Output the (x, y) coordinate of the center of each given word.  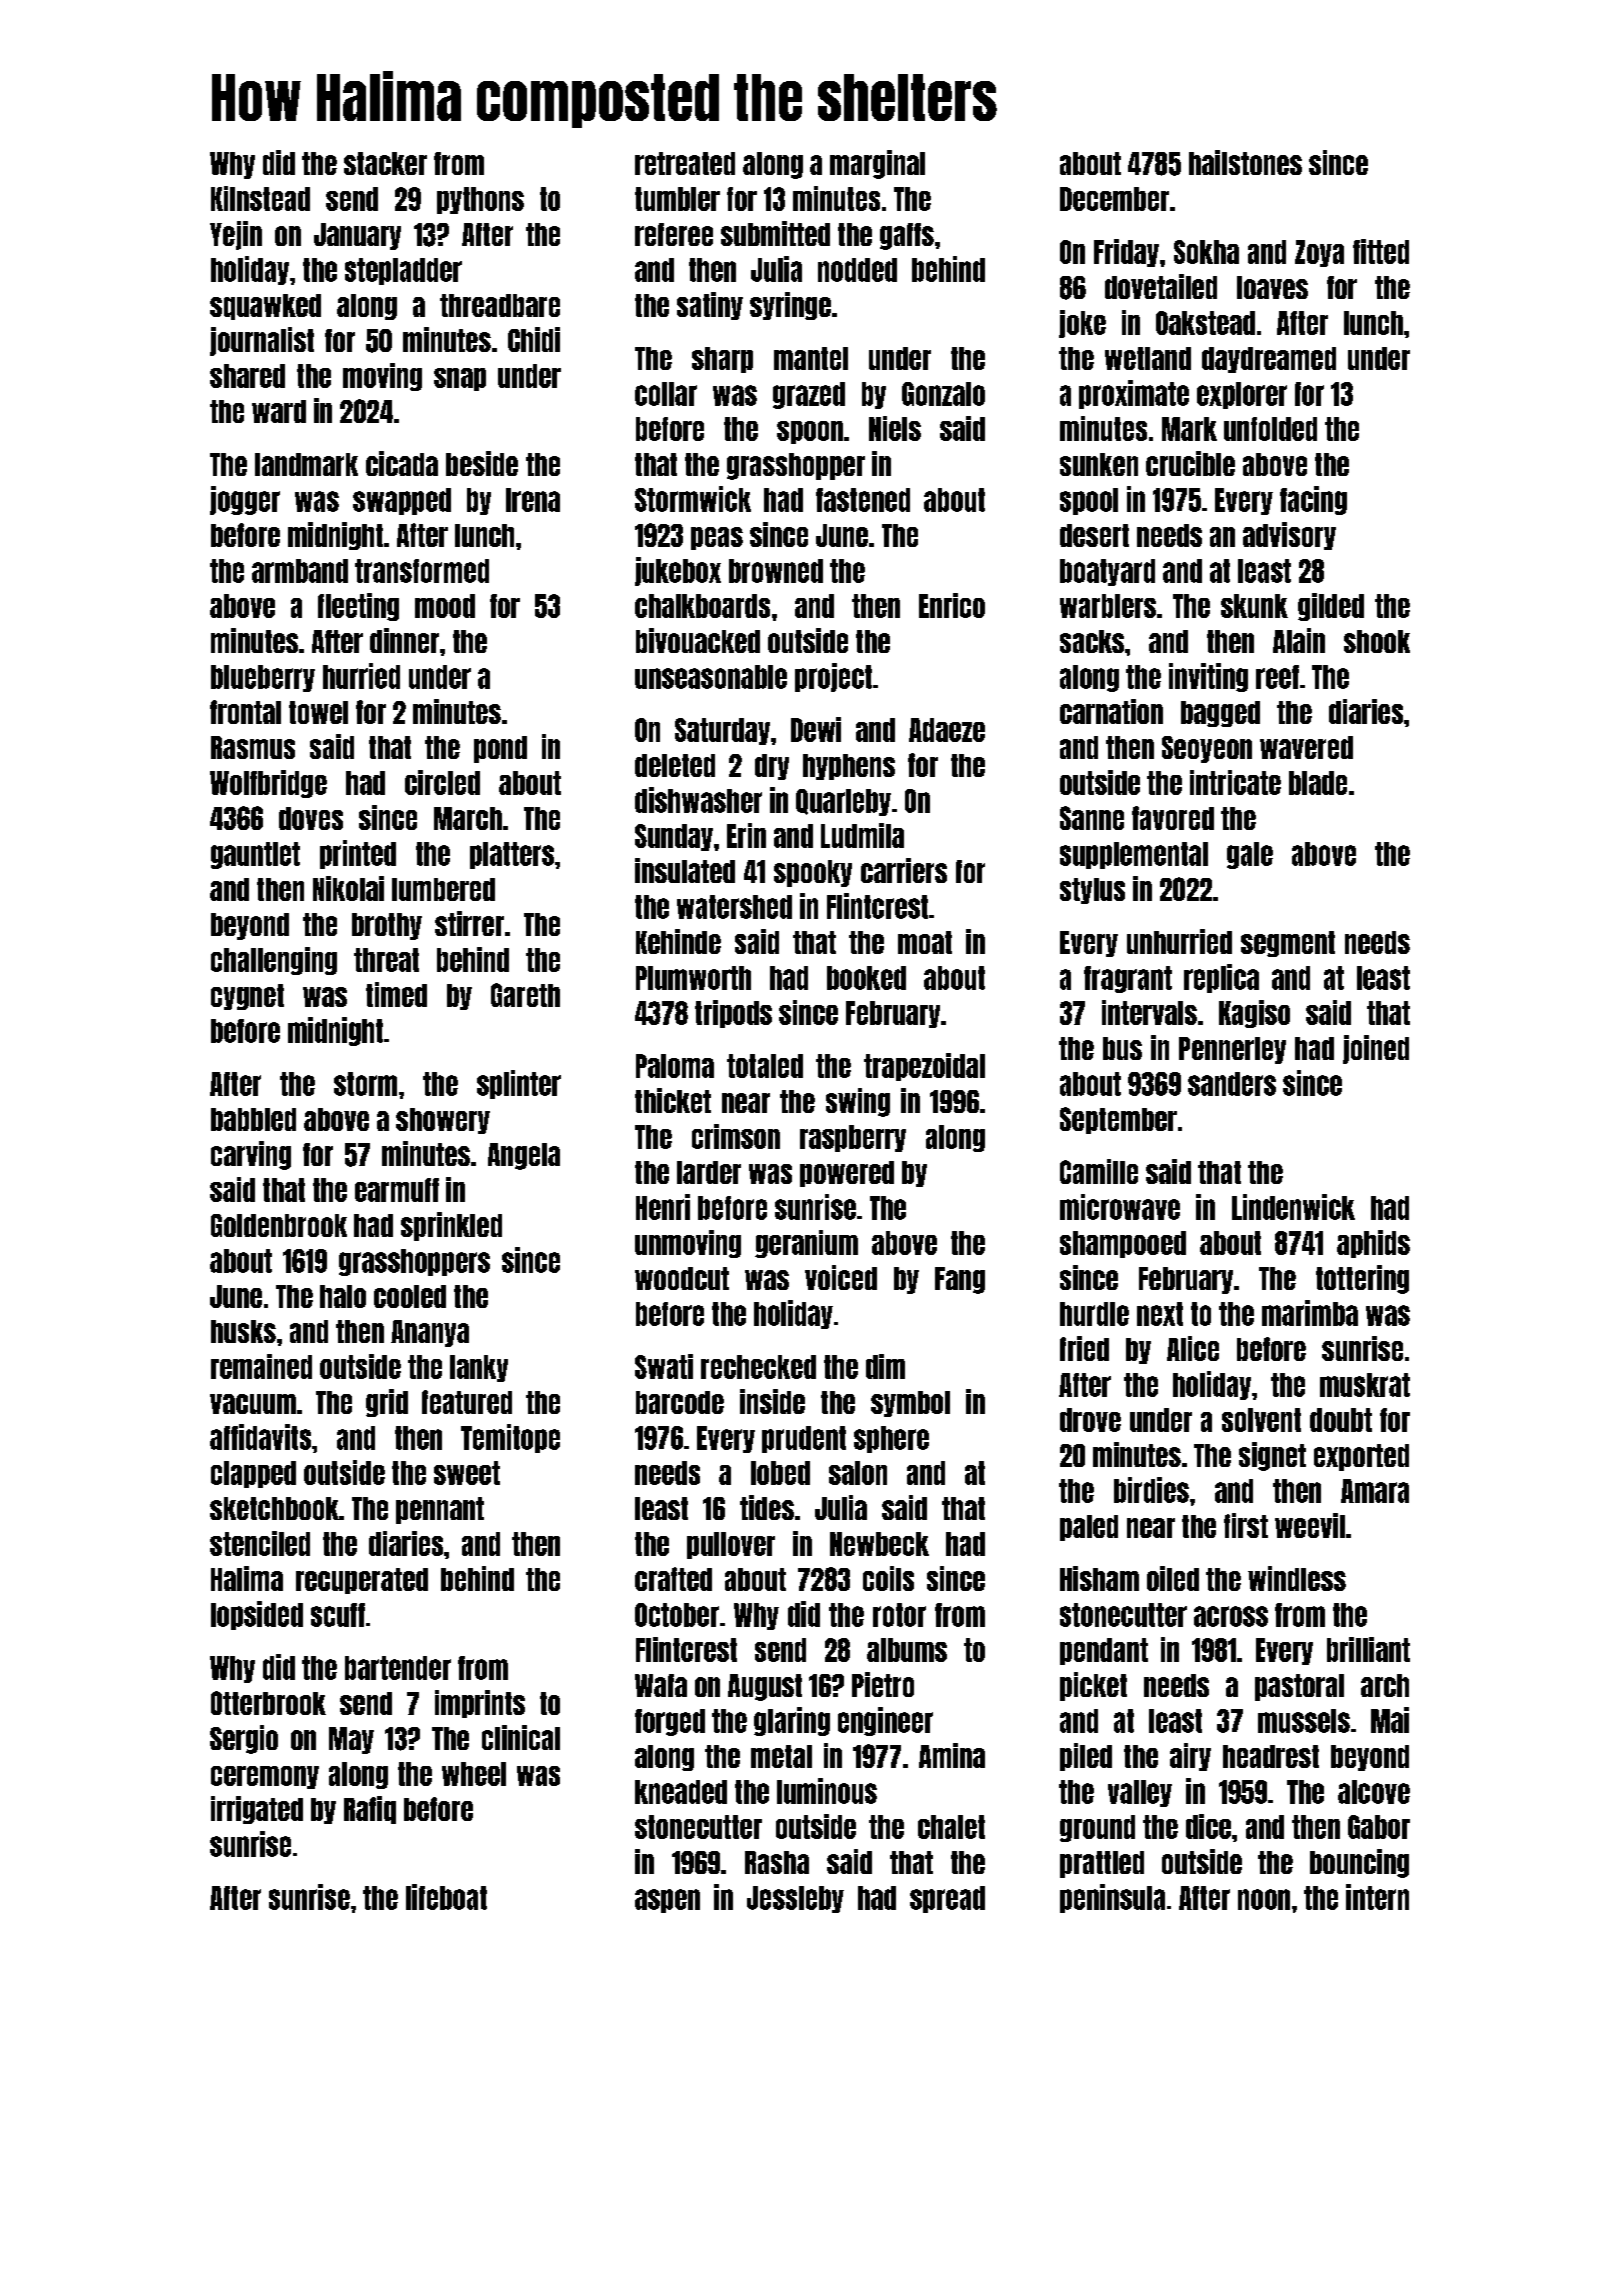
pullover (731, 1545)
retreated (685, 163)
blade (1318, 783)
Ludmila (862, 835)
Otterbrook (268, 1703)
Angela (524, 1156)
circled (442, 782)
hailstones (1245, 162)
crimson (736, 1136)
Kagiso (1254, 1014)
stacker (385, 163)
